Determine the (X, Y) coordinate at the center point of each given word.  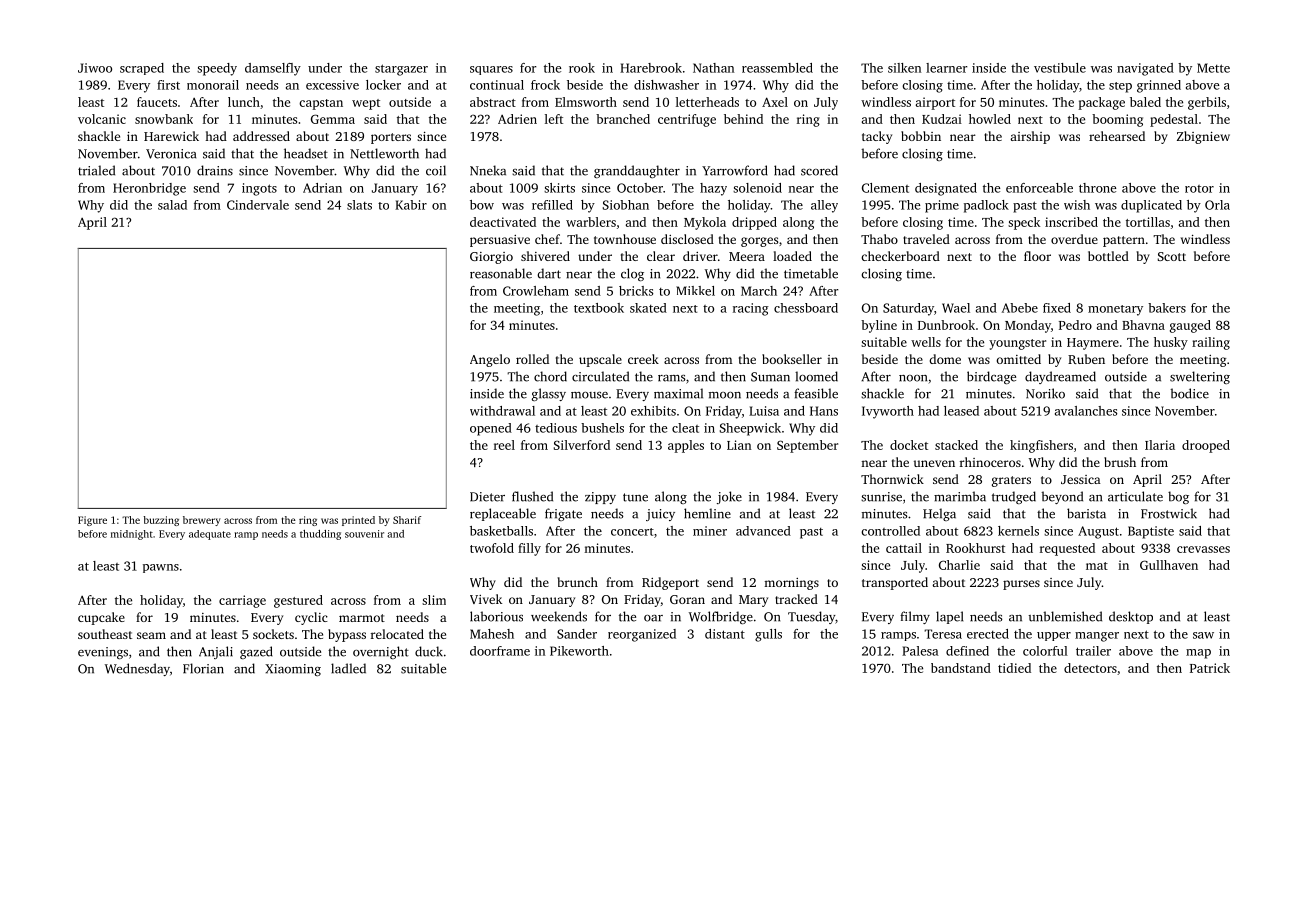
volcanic (102, 119)
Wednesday (137, 669)
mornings (791, 584)
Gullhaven (1169, 565)
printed (358, 521)
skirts (559, 188)
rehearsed (1117, 136)
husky (1171, 343)
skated (648, 308)
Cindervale (258, 205)
